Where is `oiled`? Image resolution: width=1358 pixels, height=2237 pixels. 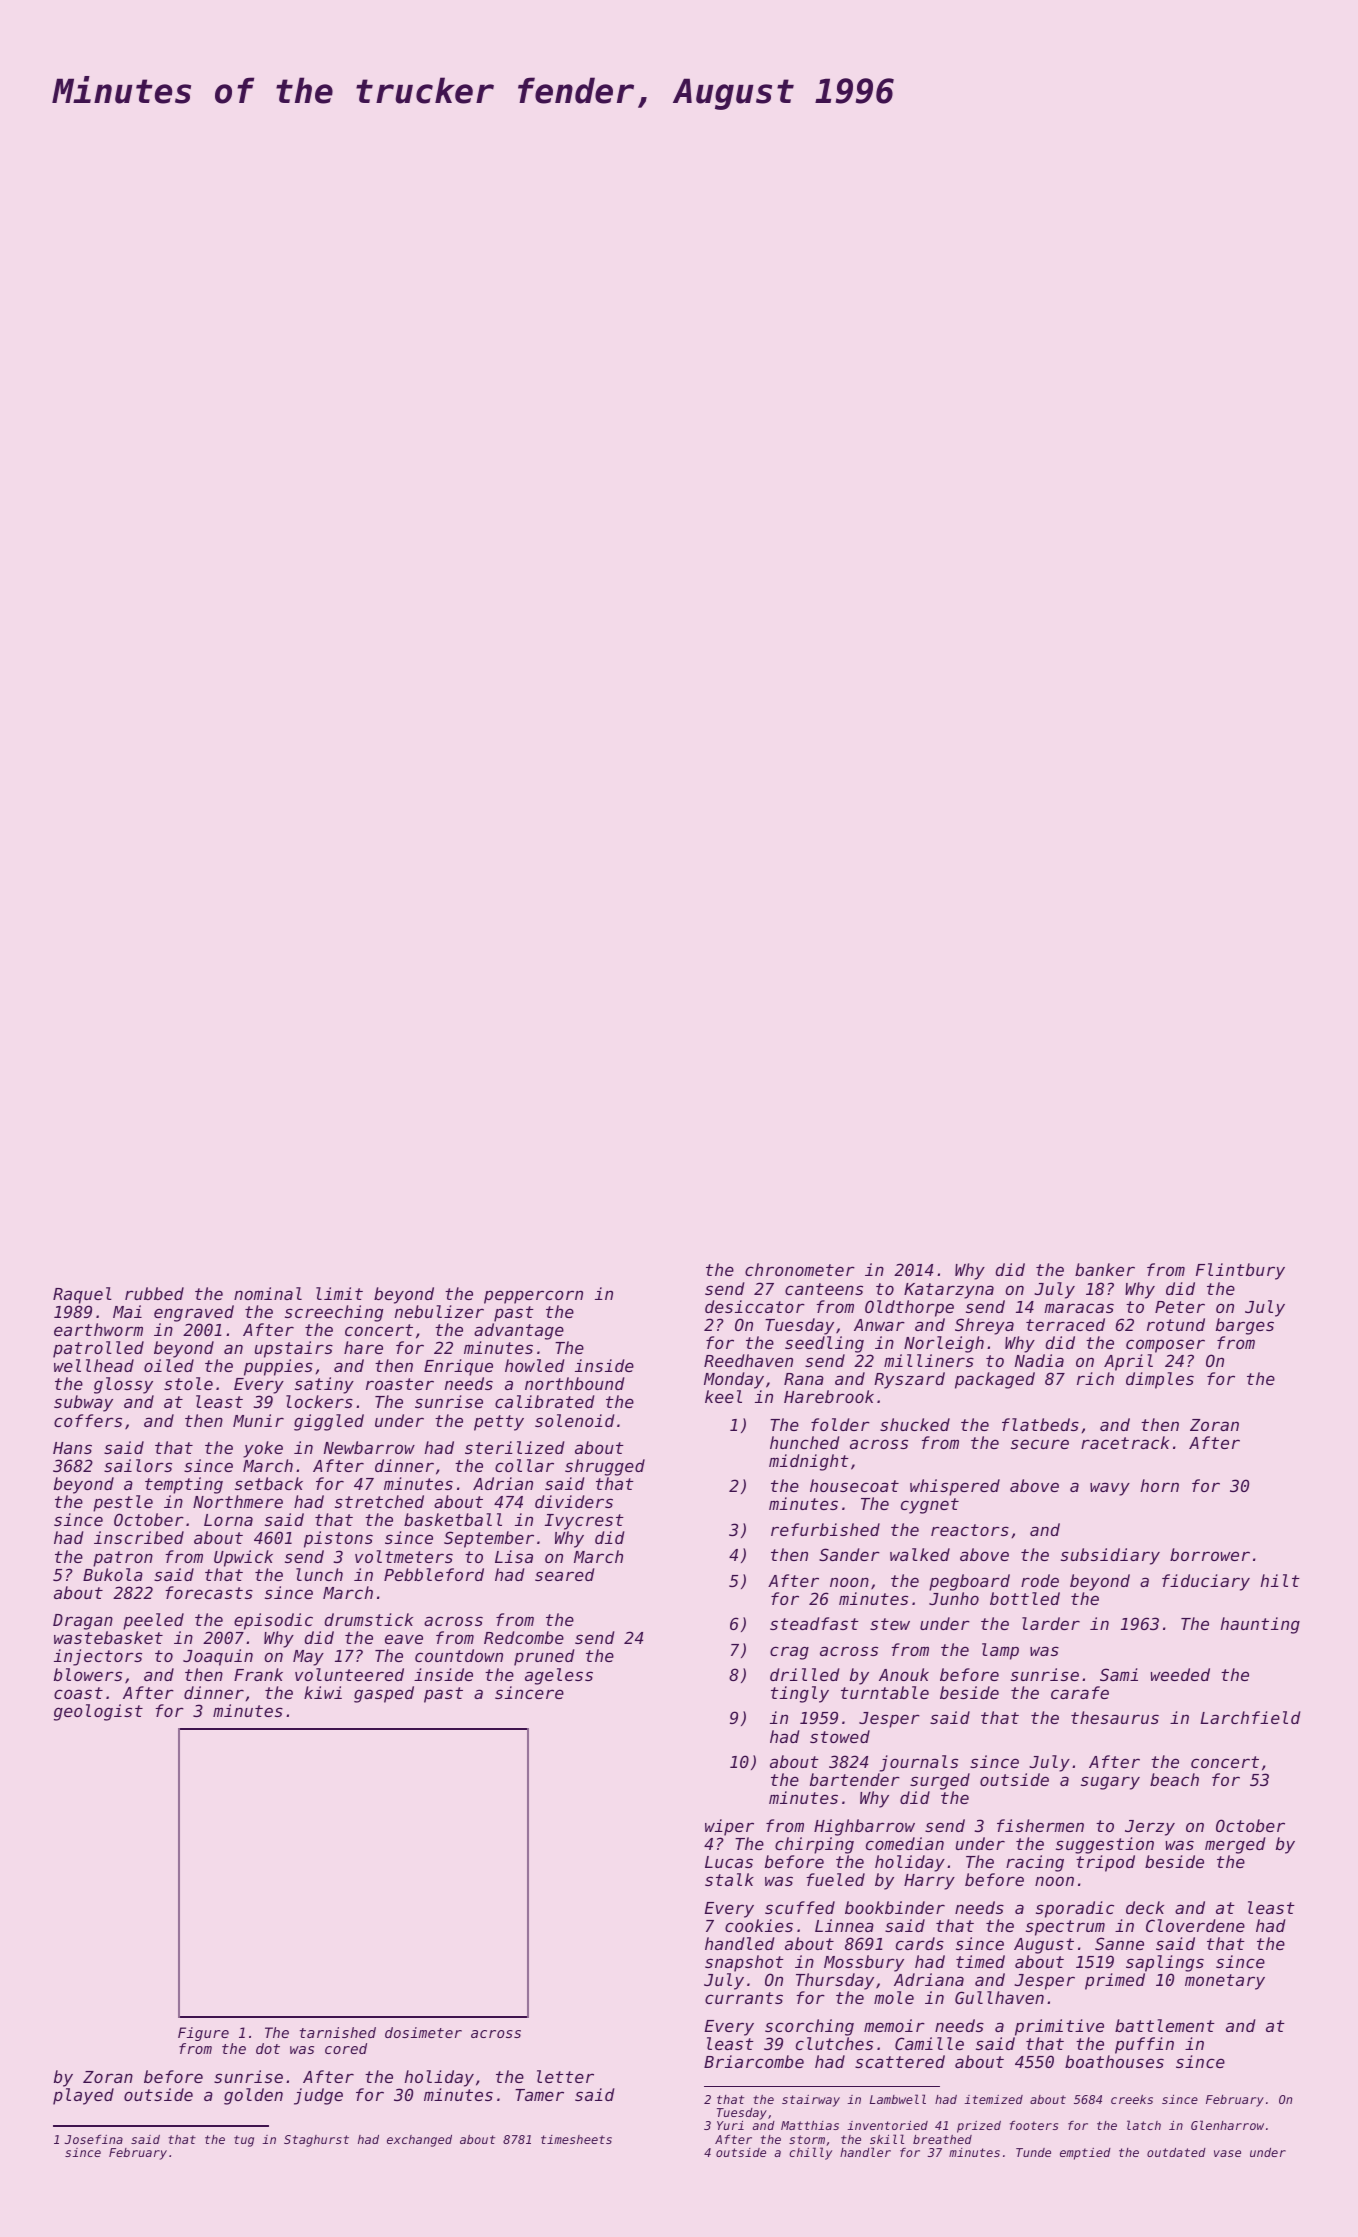
oiled is located at coordinates (169, 1365).
